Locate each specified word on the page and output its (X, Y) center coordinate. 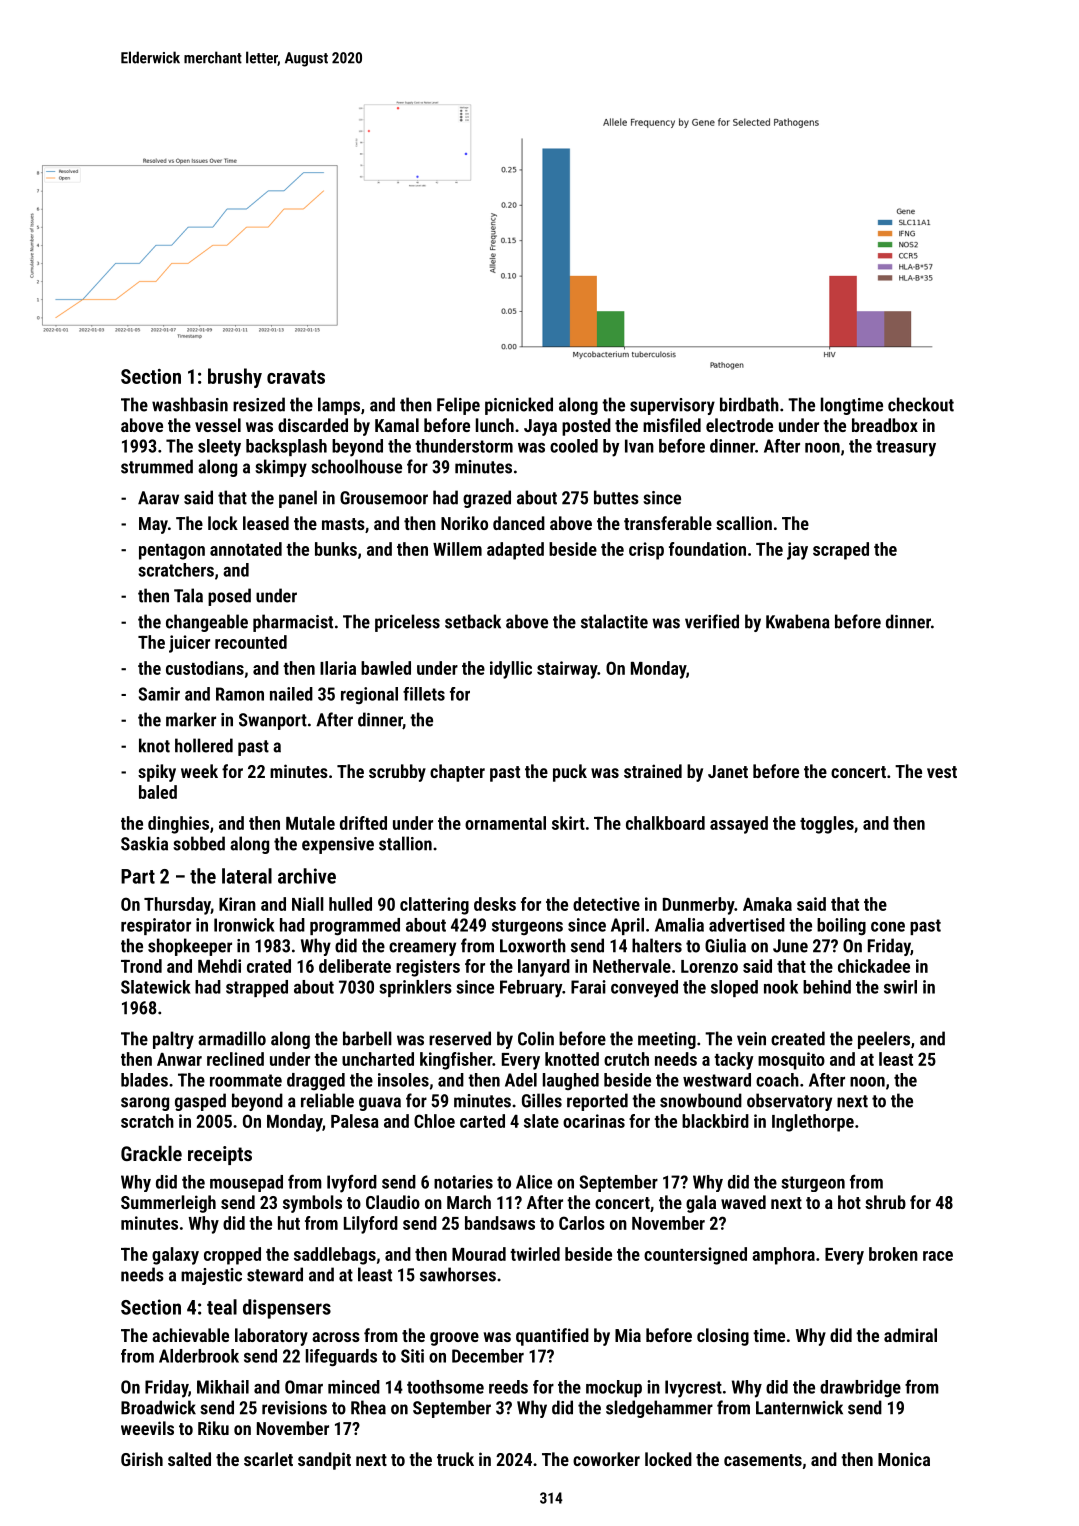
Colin (536, 1038)
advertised (747, 925)
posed (229, 597)
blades (144, 1080)
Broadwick (158, 1407)
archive (307, 876)
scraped (841, 551)
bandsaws (500, 1223)
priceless (407, 623)
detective (606, 904)
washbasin (190, 404)
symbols (312, 1204)
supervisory (672, 406)
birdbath (749, 404)
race (938, 1256)
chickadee (874, 966)
